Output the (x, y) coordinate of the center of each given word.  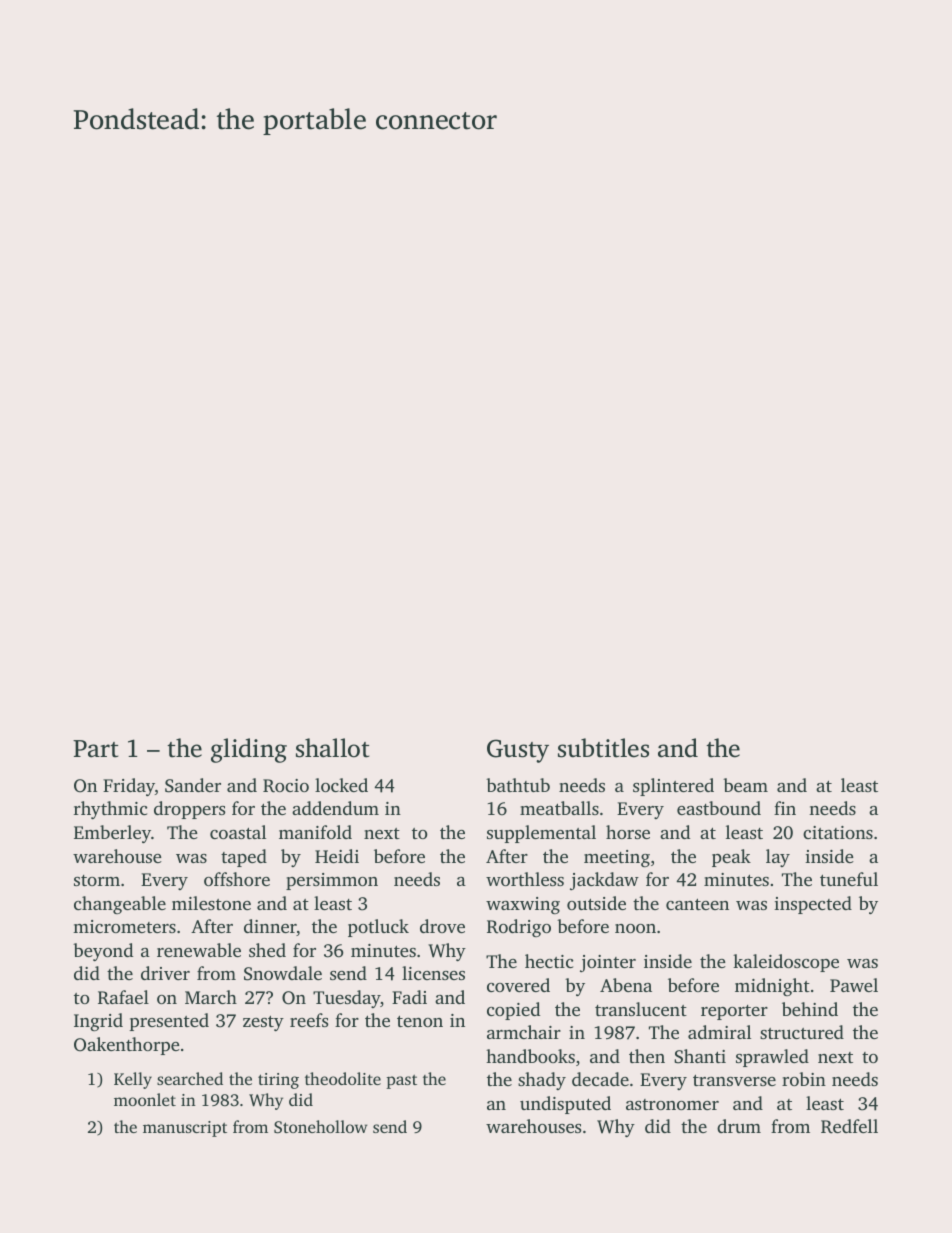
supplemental (541, 834)
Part (95, 749)
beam (745, 785)
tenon (420, 1021)
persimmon (332, 881)
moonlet (145, 1099)
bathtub (518, 785)
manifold (315, 832)
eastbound (719, 808)
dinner (270, 927)
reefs (309, 1020)
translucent (641, 1009)
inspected (813, 905)
